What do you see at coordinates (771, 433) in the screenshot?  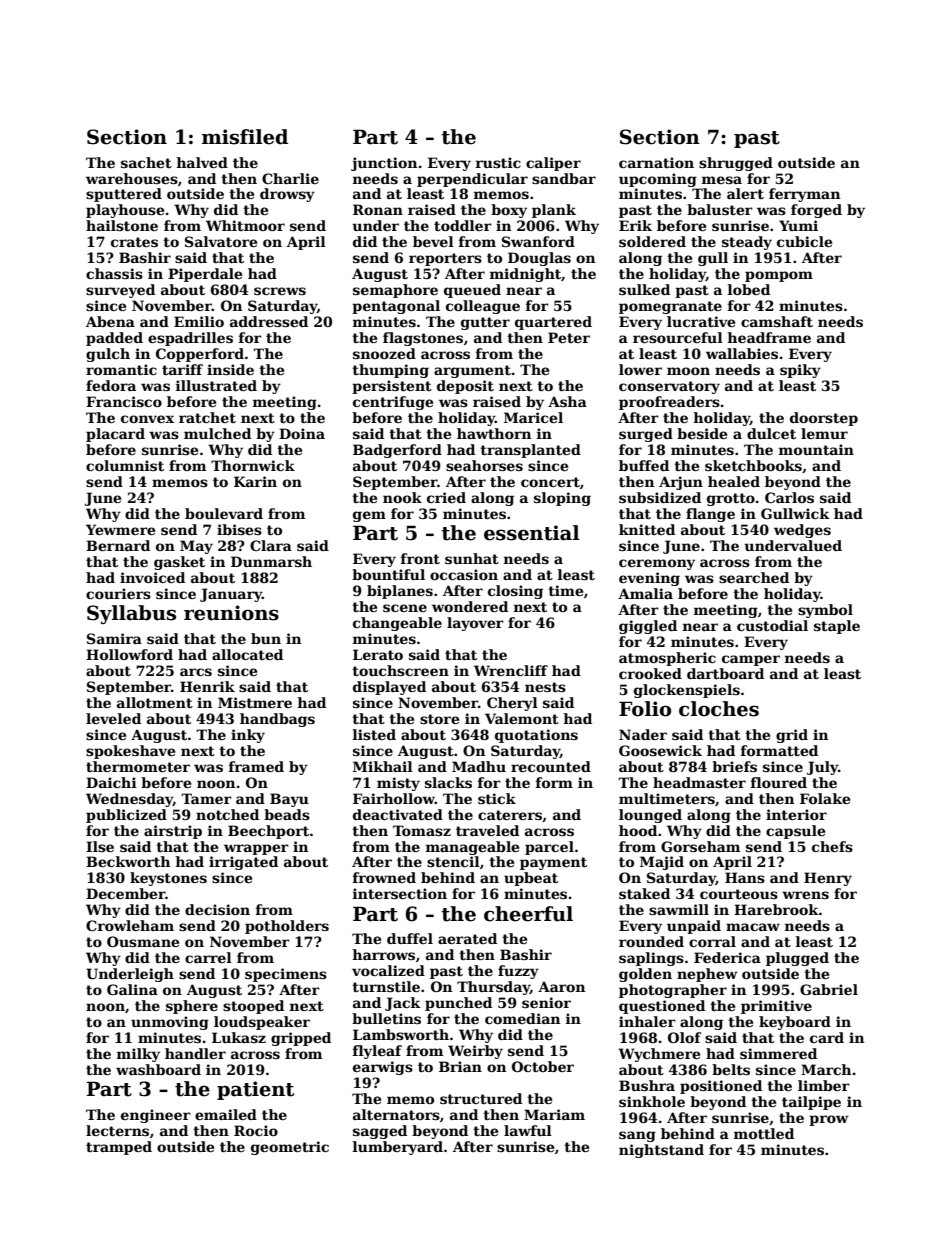 I see `dulcet` at bounding box center [771, 433].
